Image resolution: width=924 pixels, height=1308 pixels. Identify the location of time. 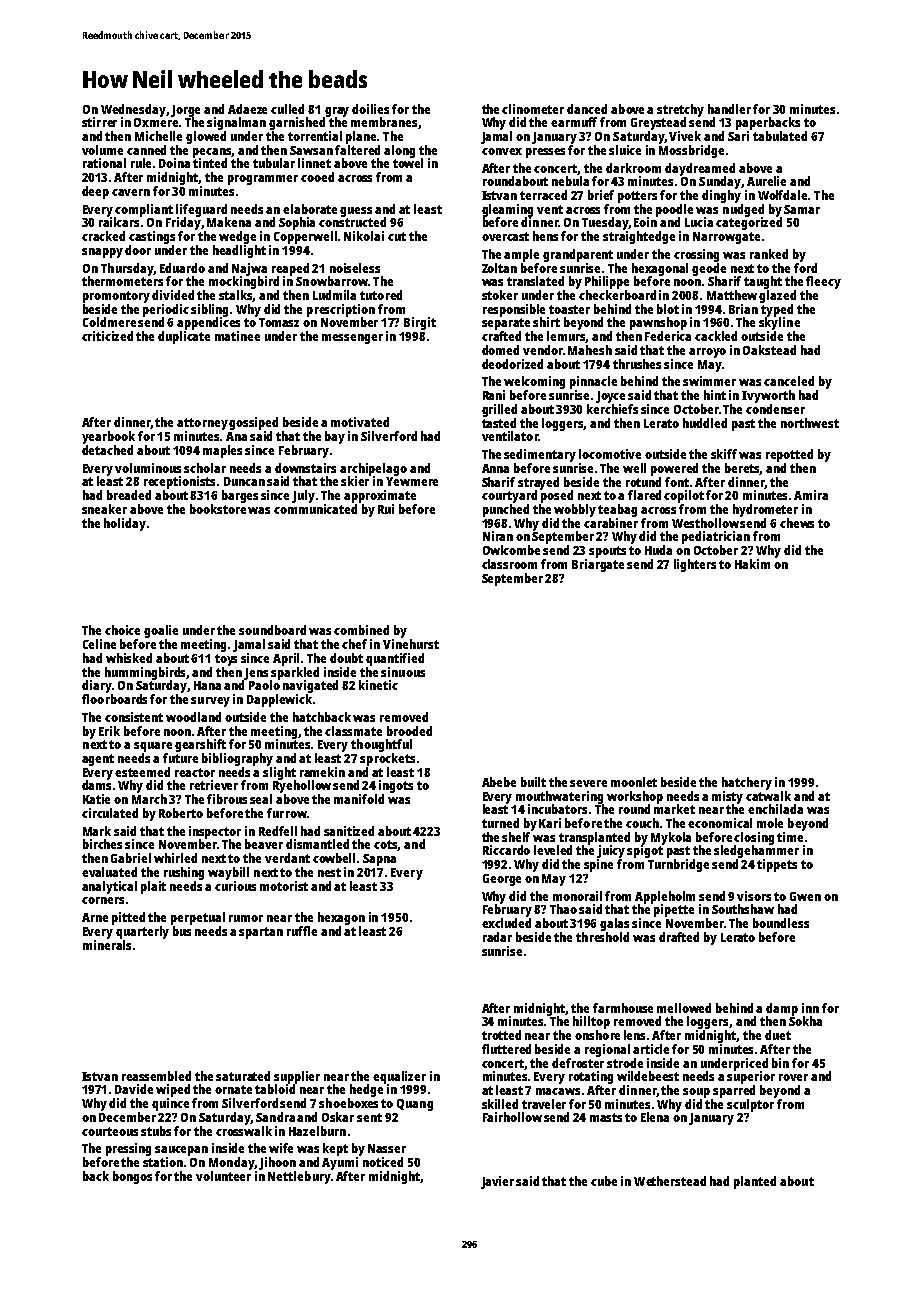
(790, 837).
